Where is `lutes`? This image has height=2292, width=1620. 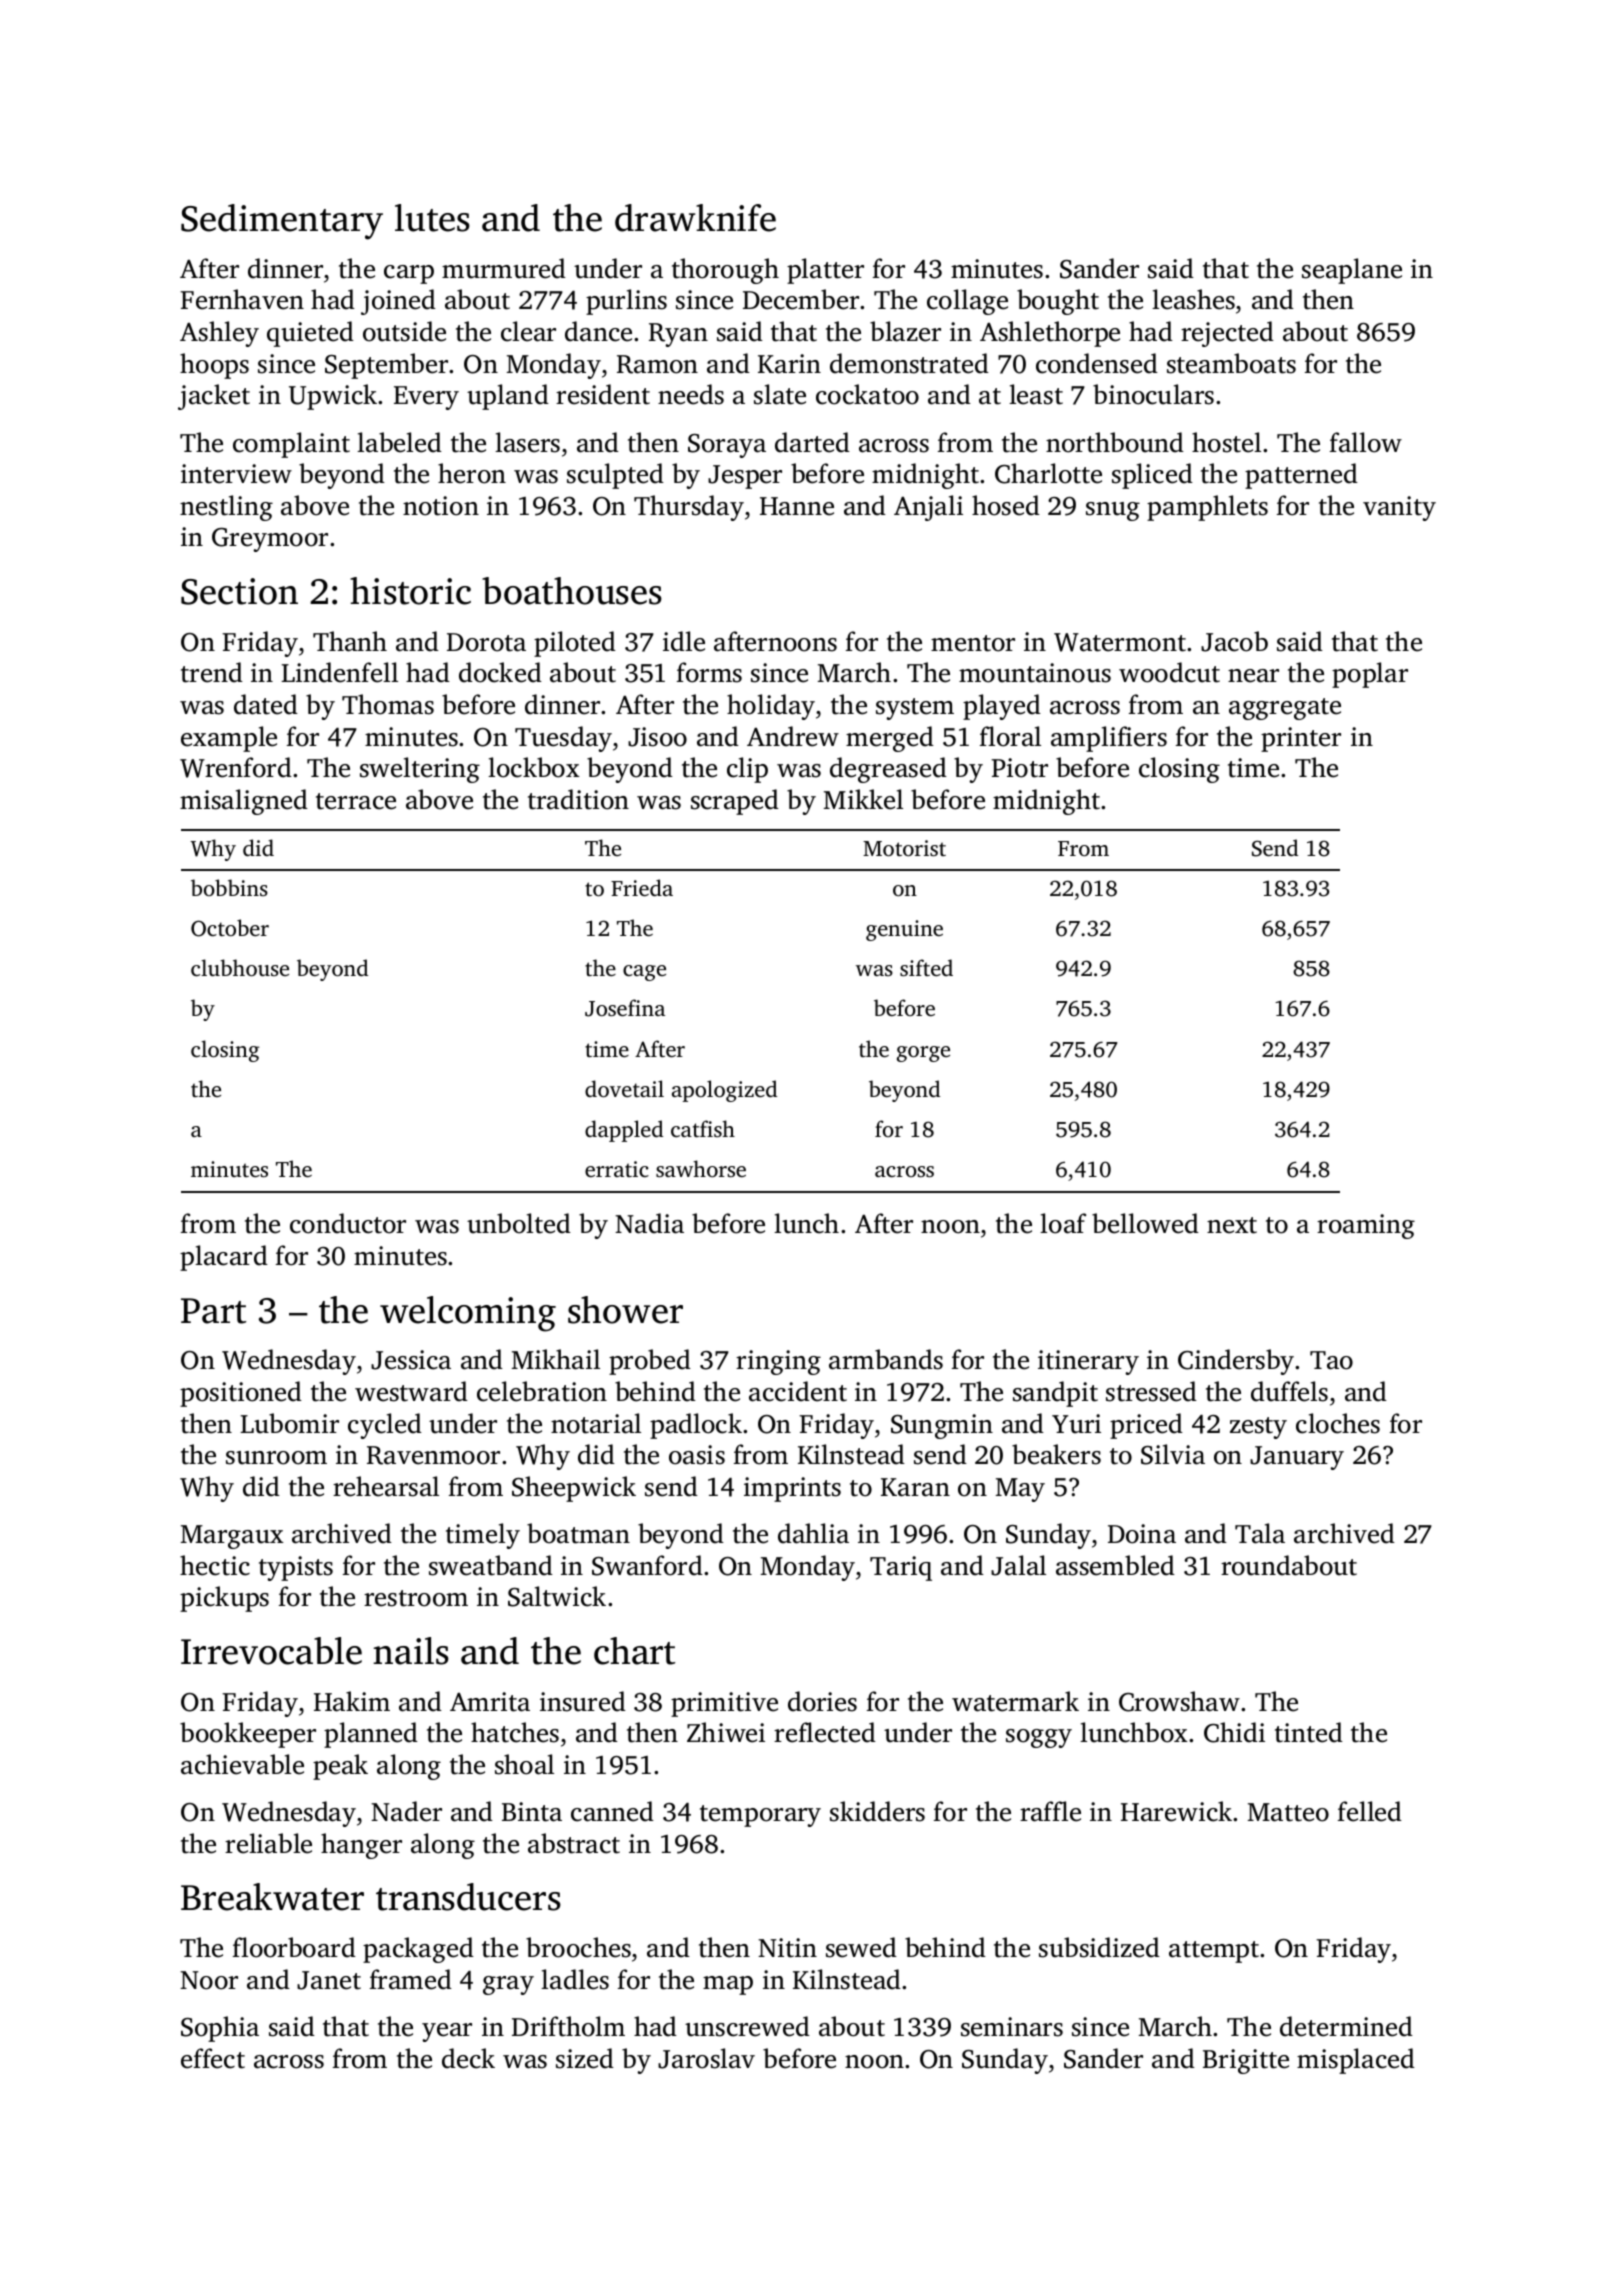 lutes is located at coordinates (432, 218).
